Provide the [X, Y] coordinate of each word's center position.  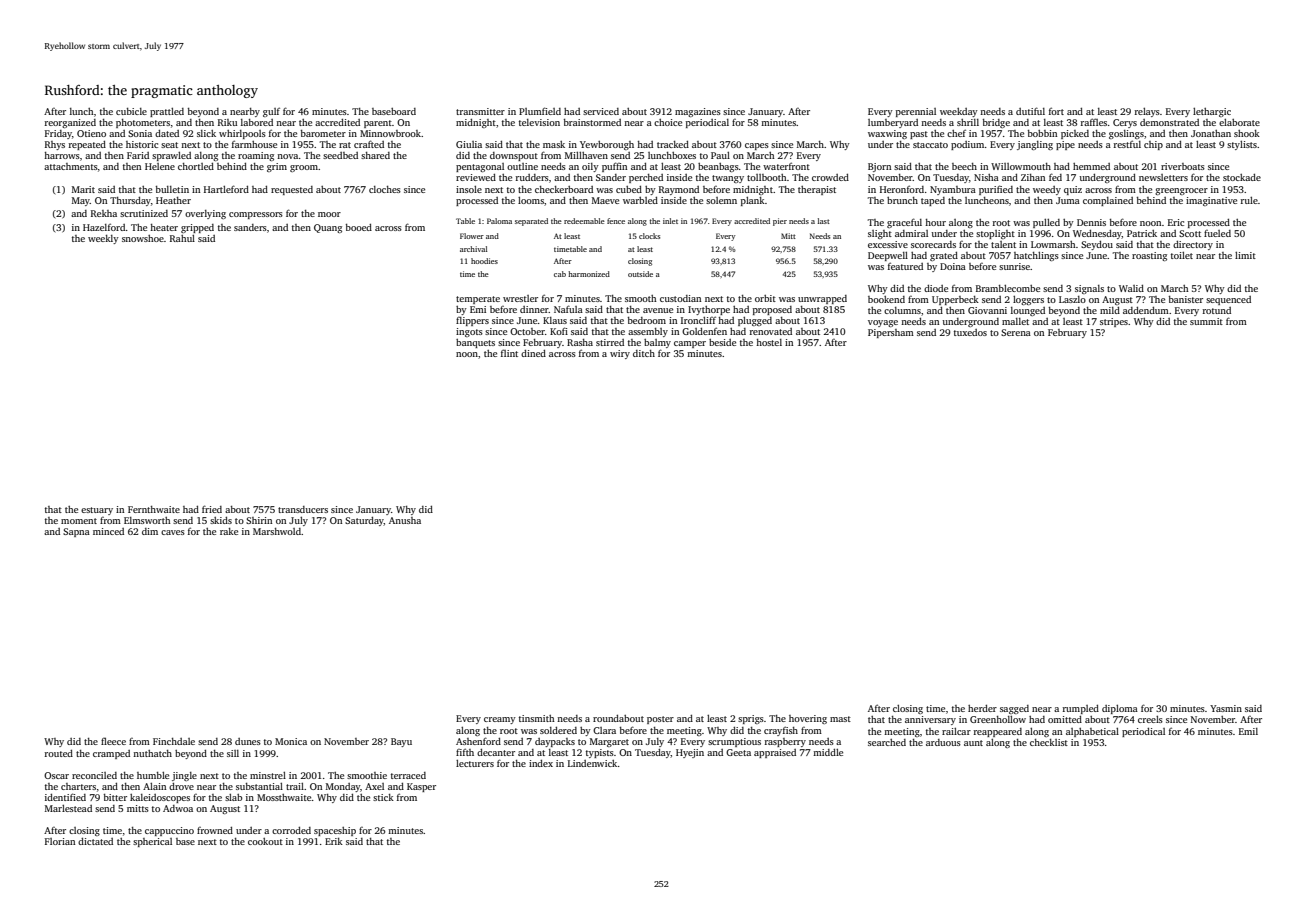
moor [329, 214]
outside [640, 274]
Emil [1248, 731]
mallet [1015, 321]
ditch [644, 353]
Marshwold [277, 531]
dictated [95, 841]
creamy [500, 720]
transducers [303, 509]
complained [1108, 201]
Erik [334, 841]
